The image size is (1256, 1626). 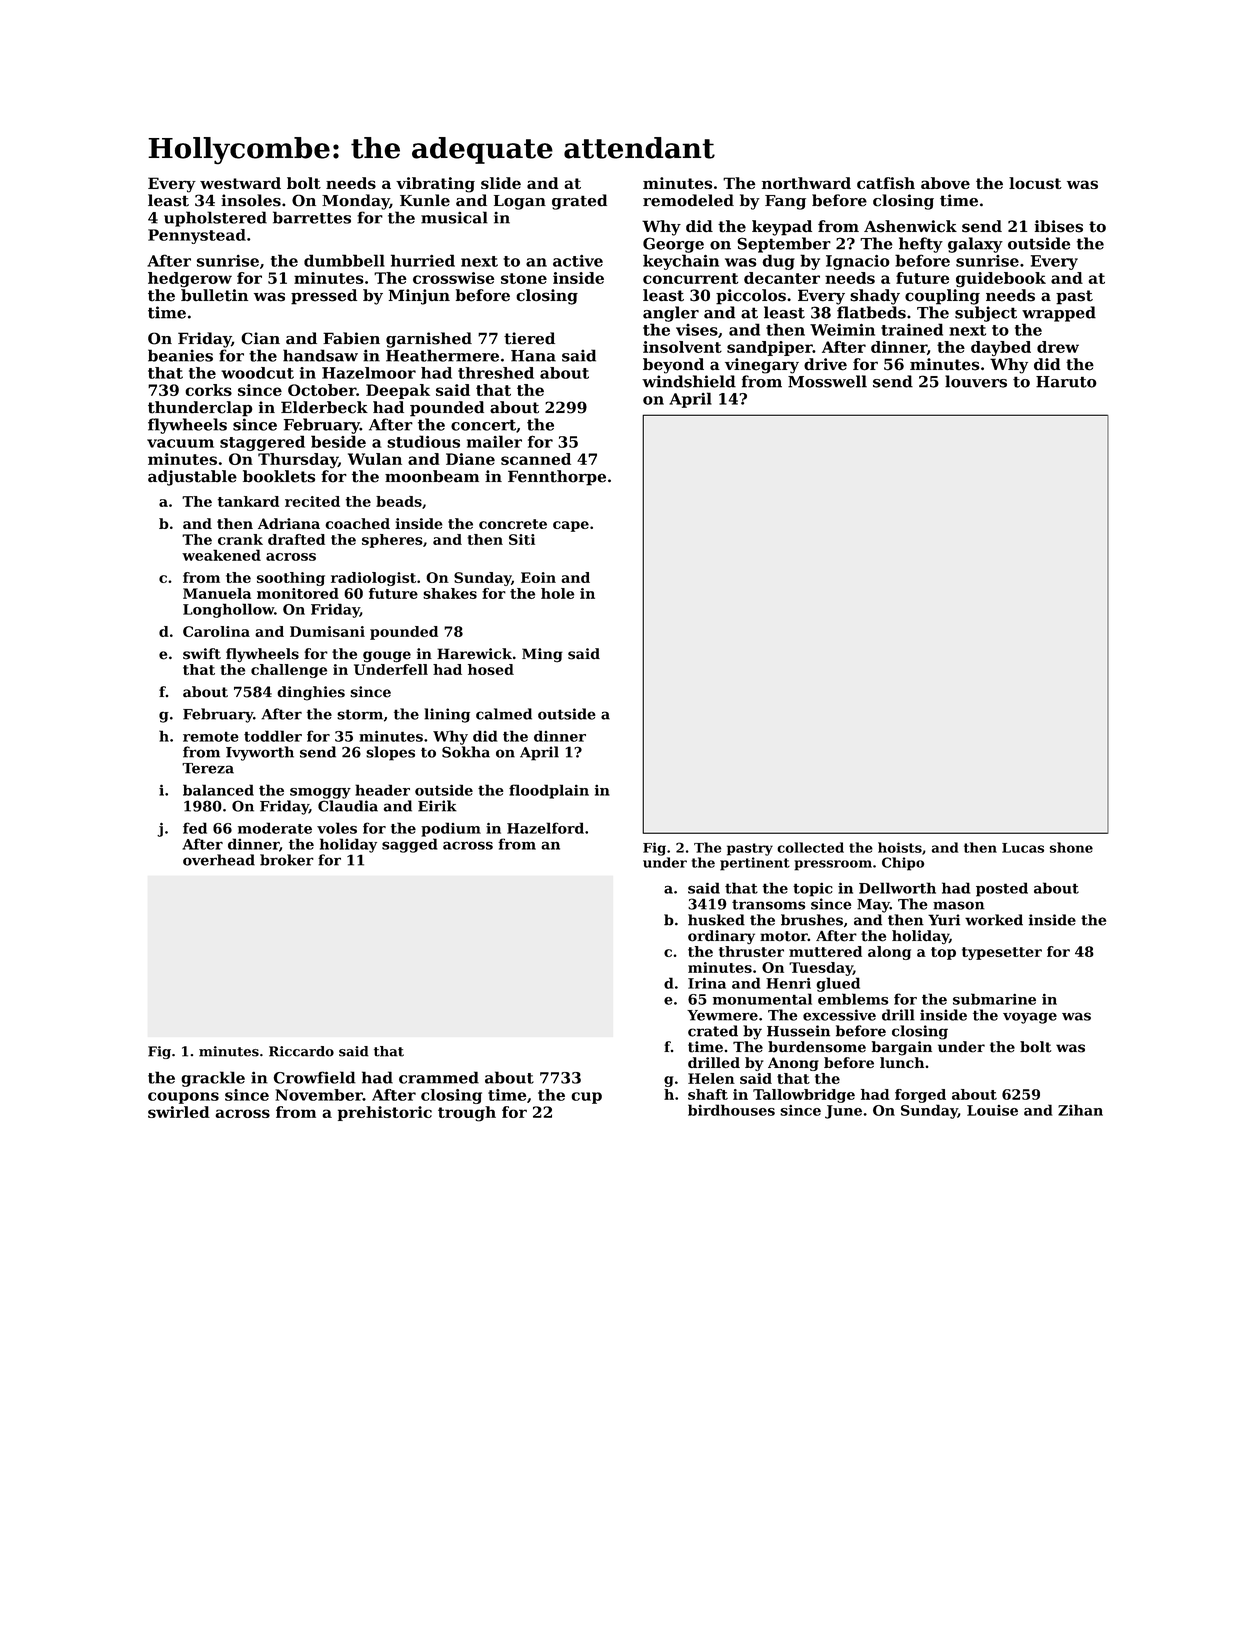 I want to click on balanced, so click(x=218, y=790).
